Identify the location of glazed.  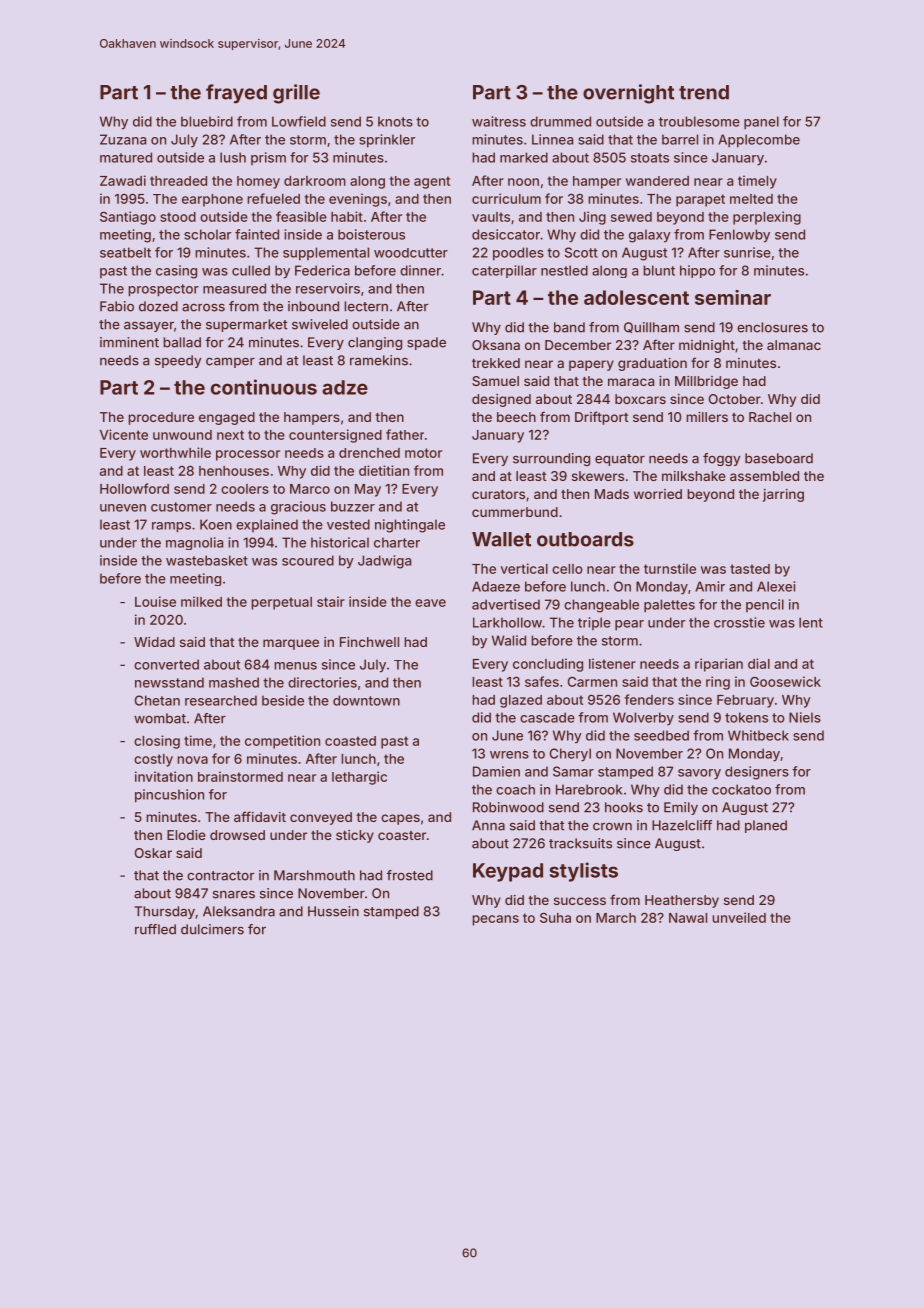
(521, 701).
